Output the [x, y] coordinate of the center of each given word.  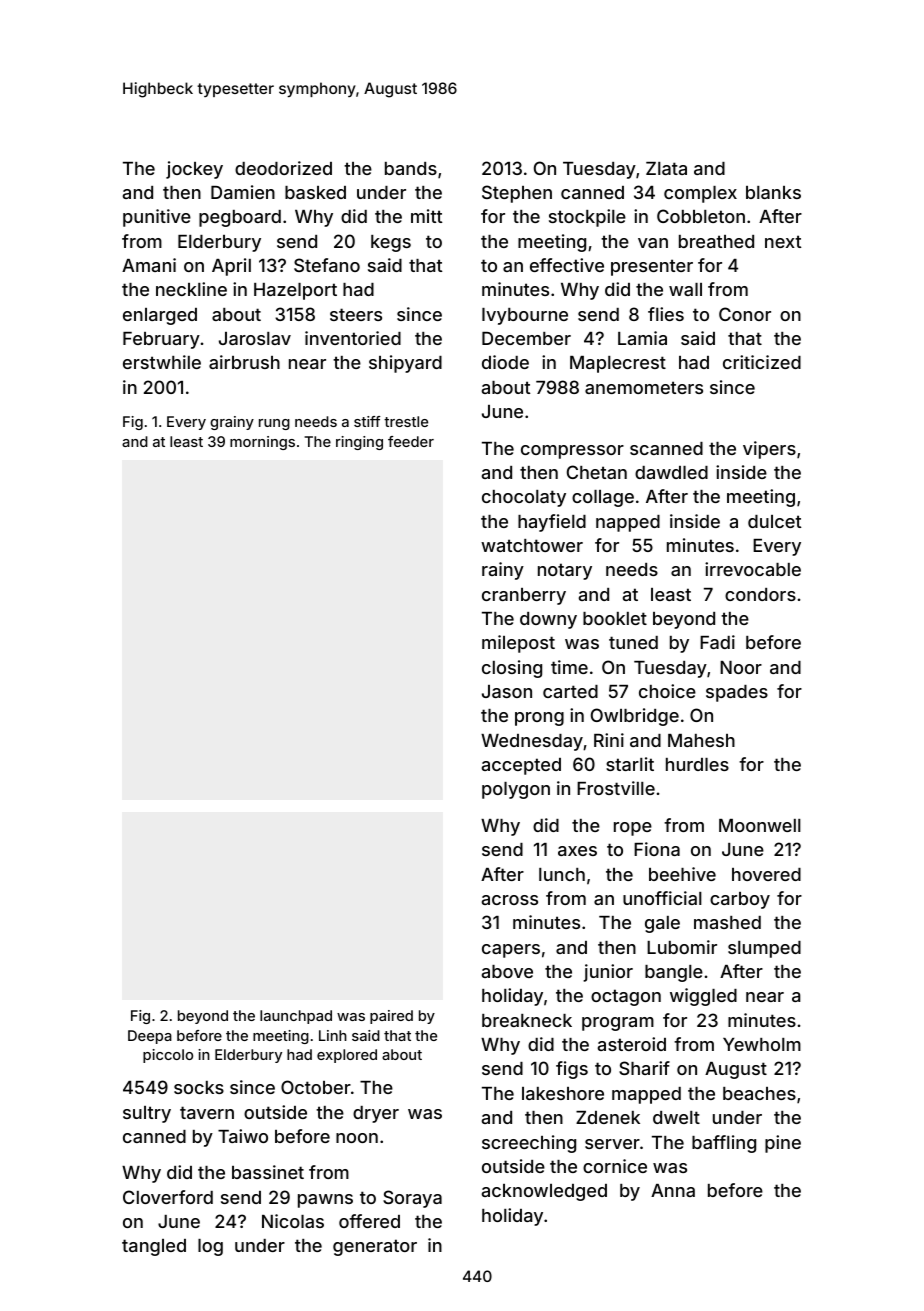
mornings [262, 443]
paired [391, 1017]
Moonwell [760, 825]
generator [375, 1247]
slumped [764, 949]
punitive [157, 218]
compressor [572, 452]
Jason [507, 691]
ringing [359, 443]
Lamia [642, 338]
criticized [762, 362]
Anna [673, 1190]
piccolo [168, 1056]
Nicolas [293, 1221]
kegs [391, 243]
